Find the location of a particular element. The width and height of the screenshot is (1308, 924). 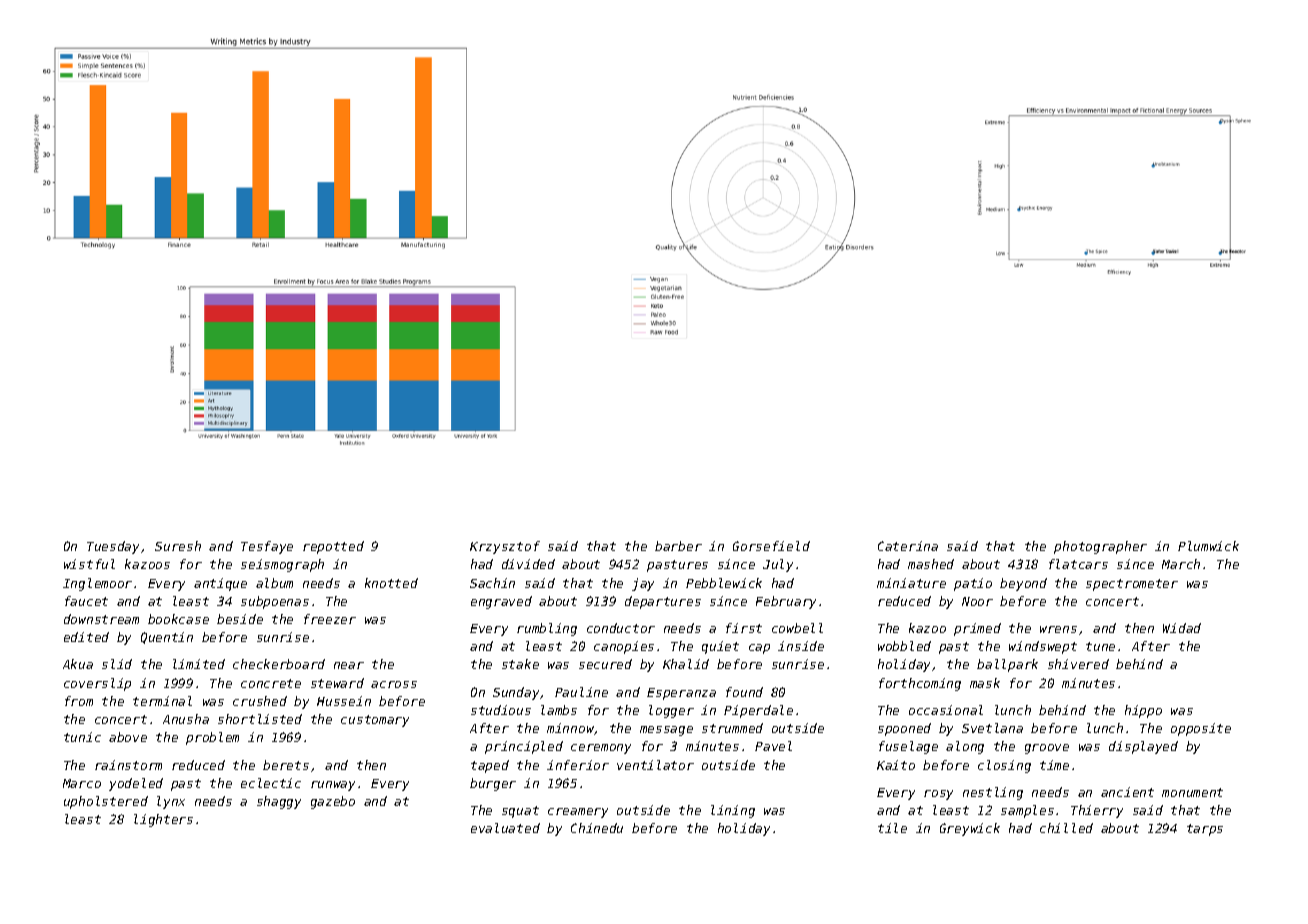

closing is located at coordinates (1004, 766).
